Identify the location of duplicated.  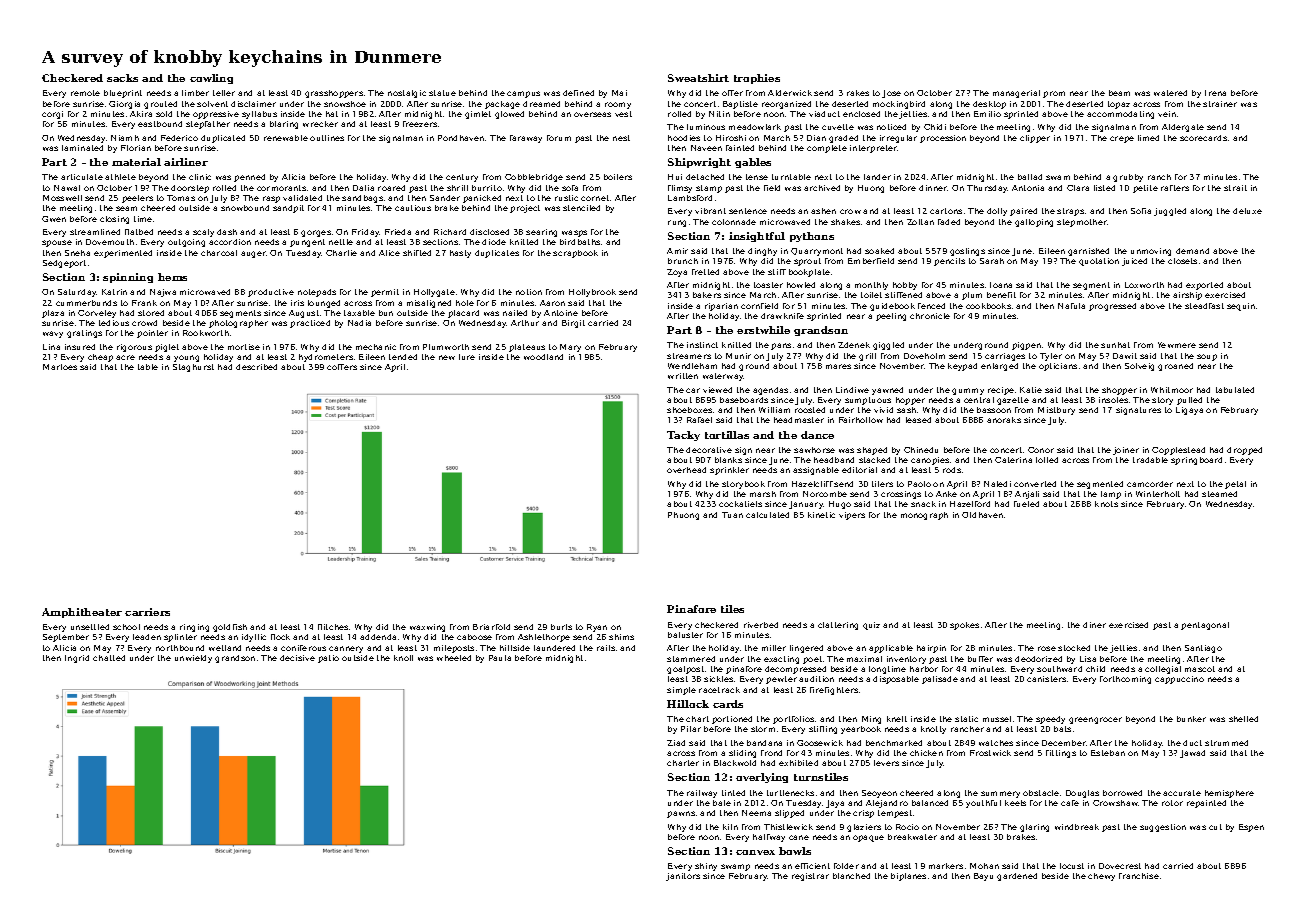
(223, 139).
